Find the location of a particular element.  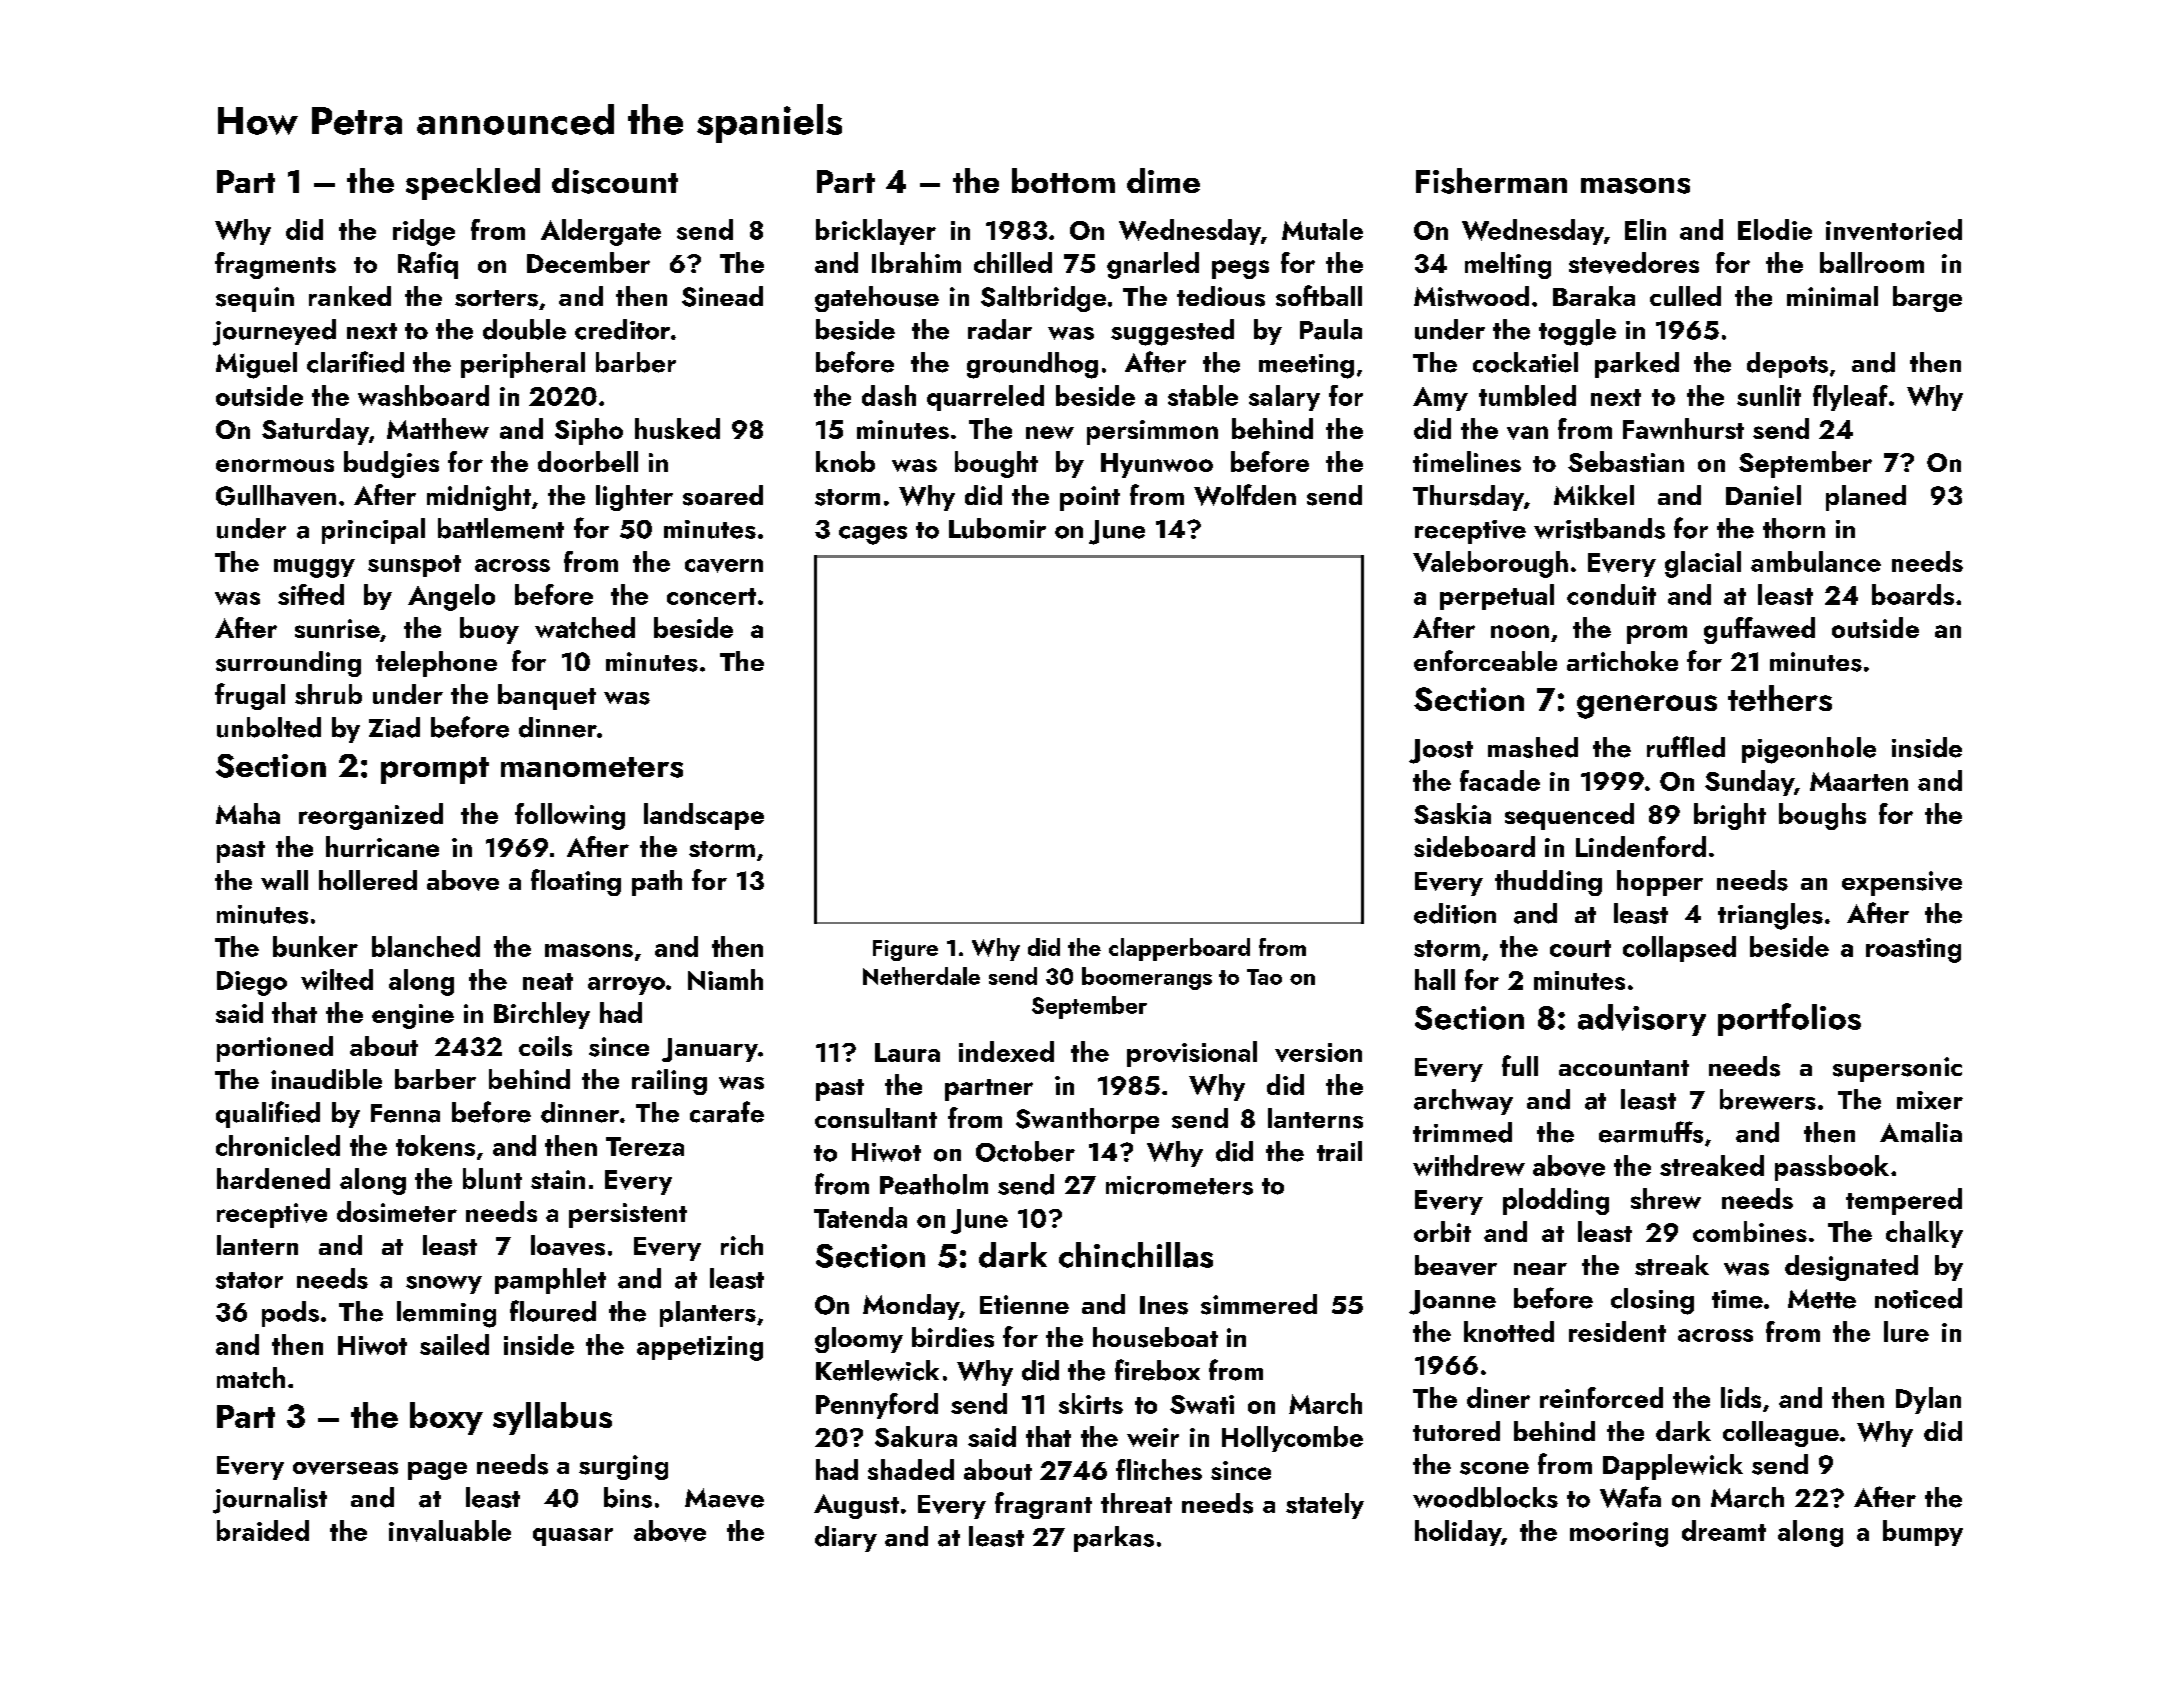

portioned is located at coordinates (275, 1049).
